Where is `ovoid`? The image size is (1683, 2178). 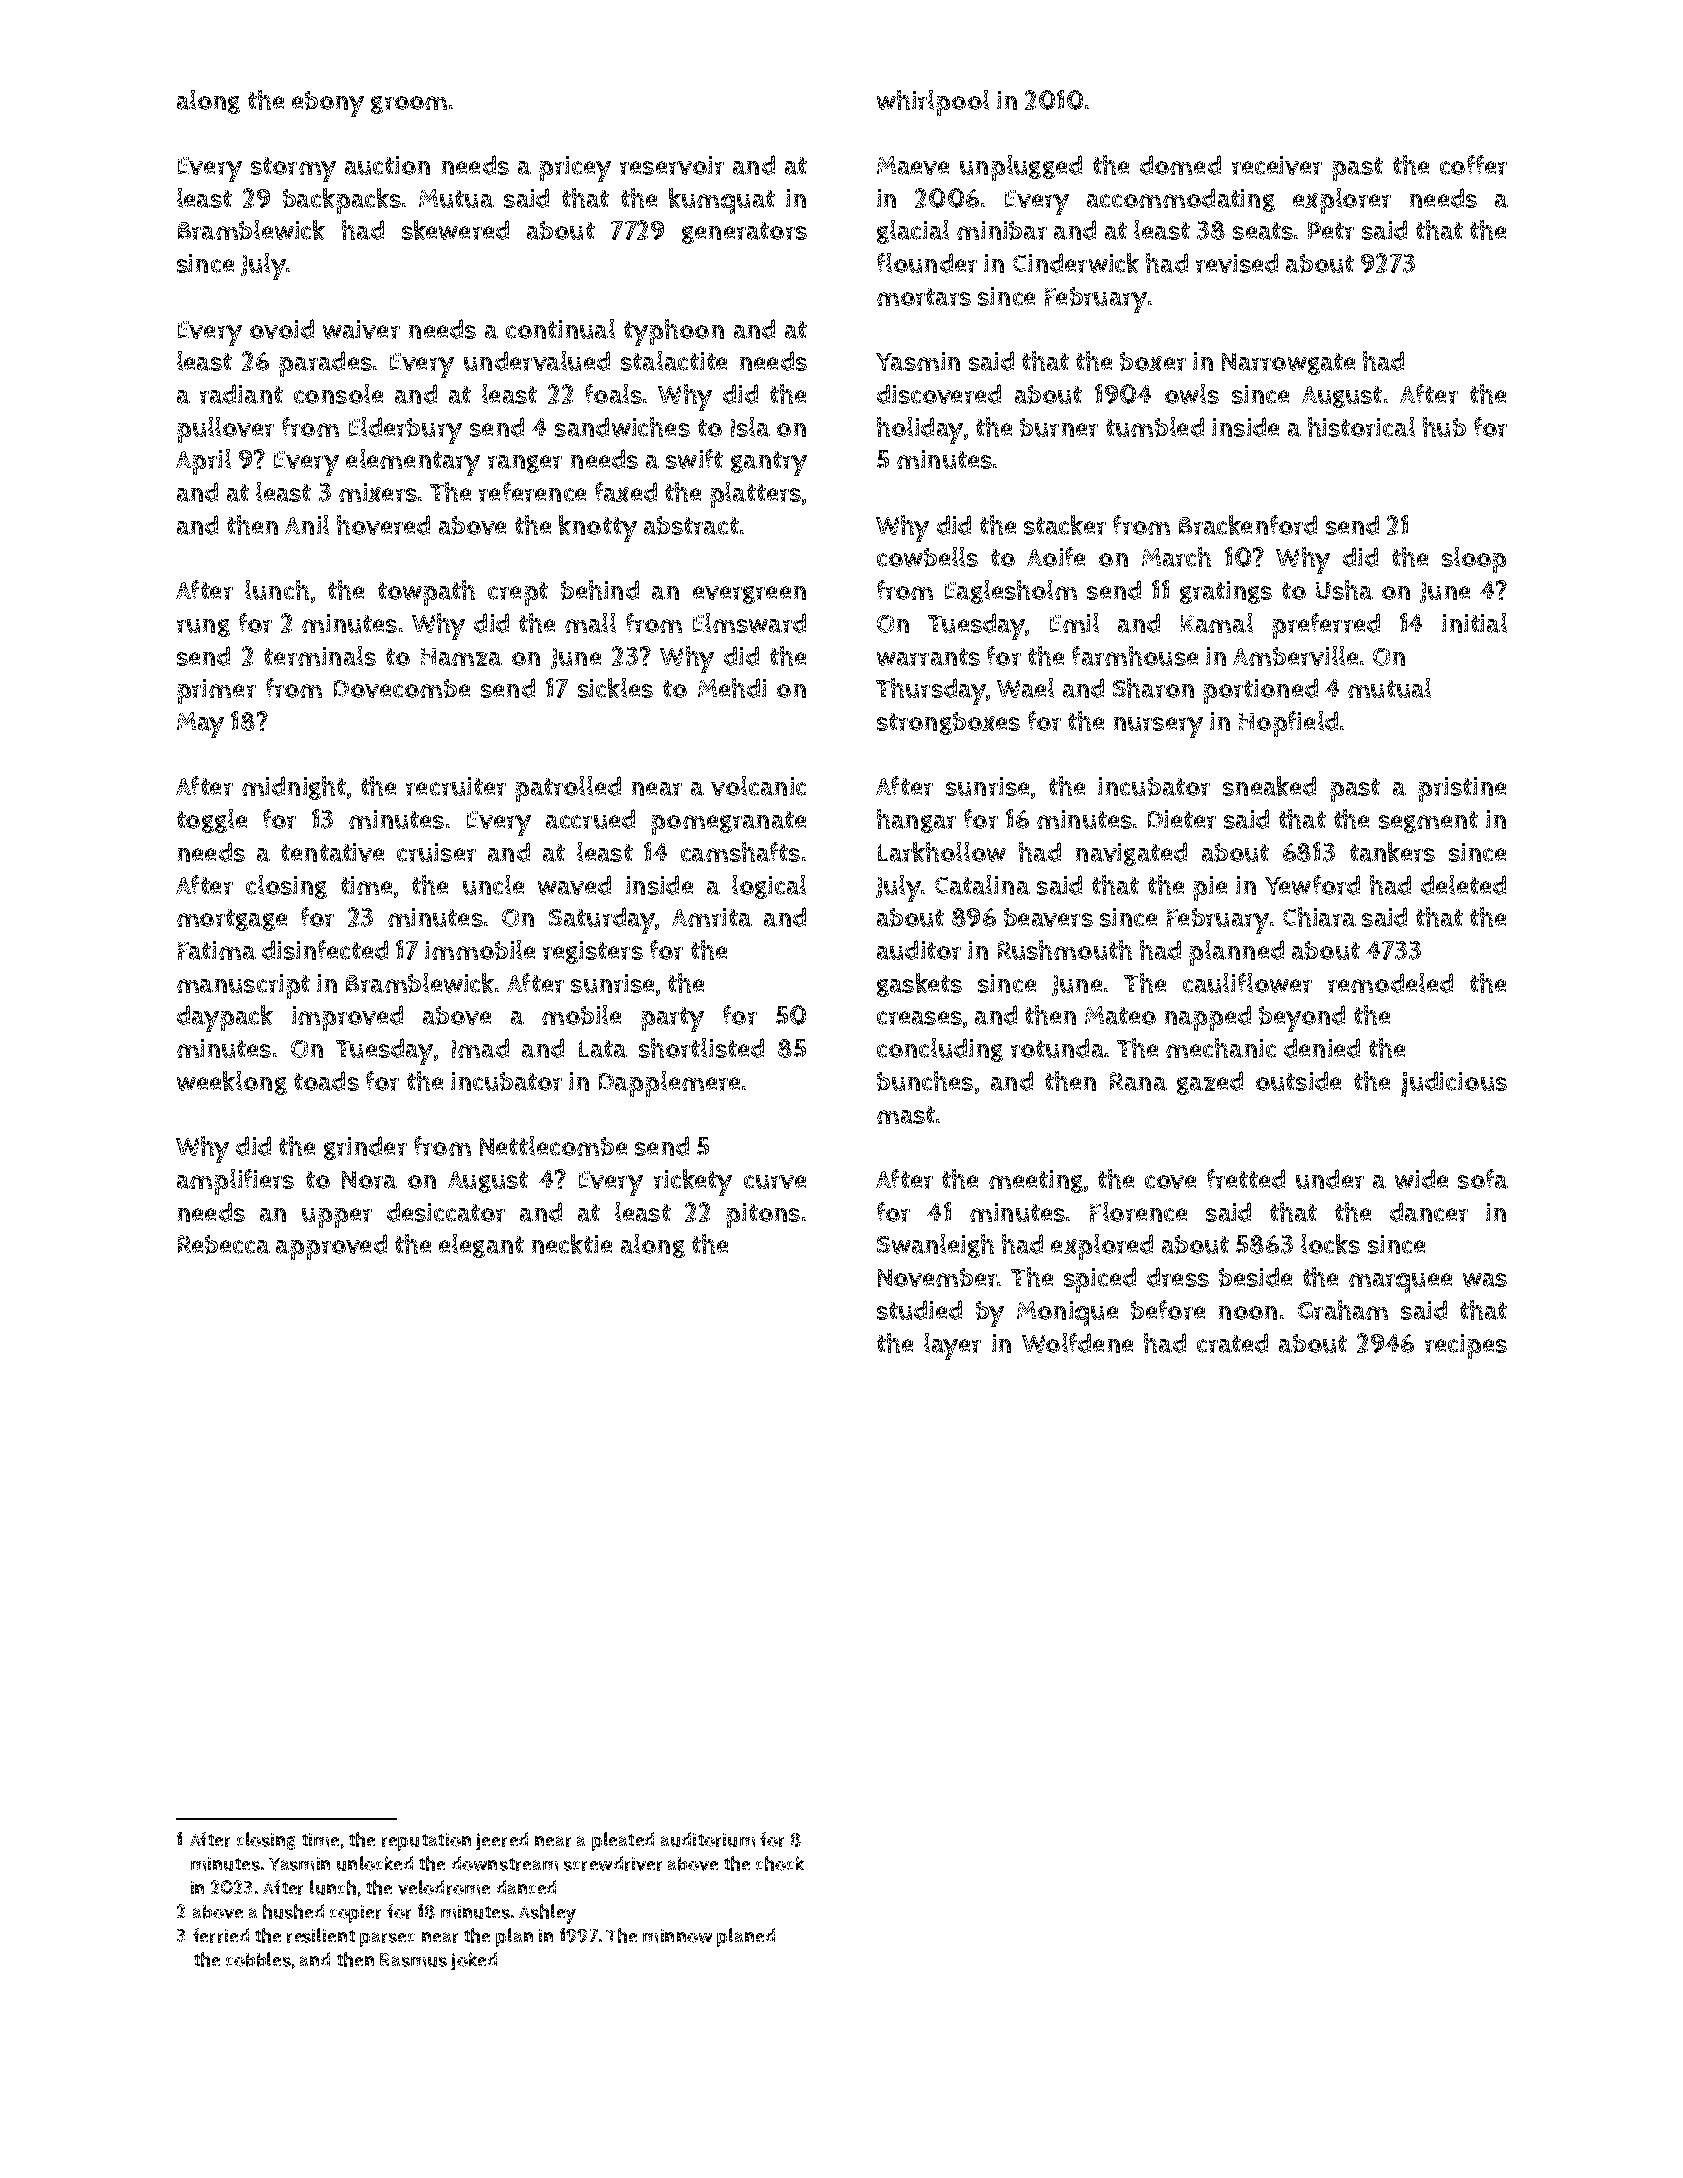 ovoid is located at coordinates (282, 329).
